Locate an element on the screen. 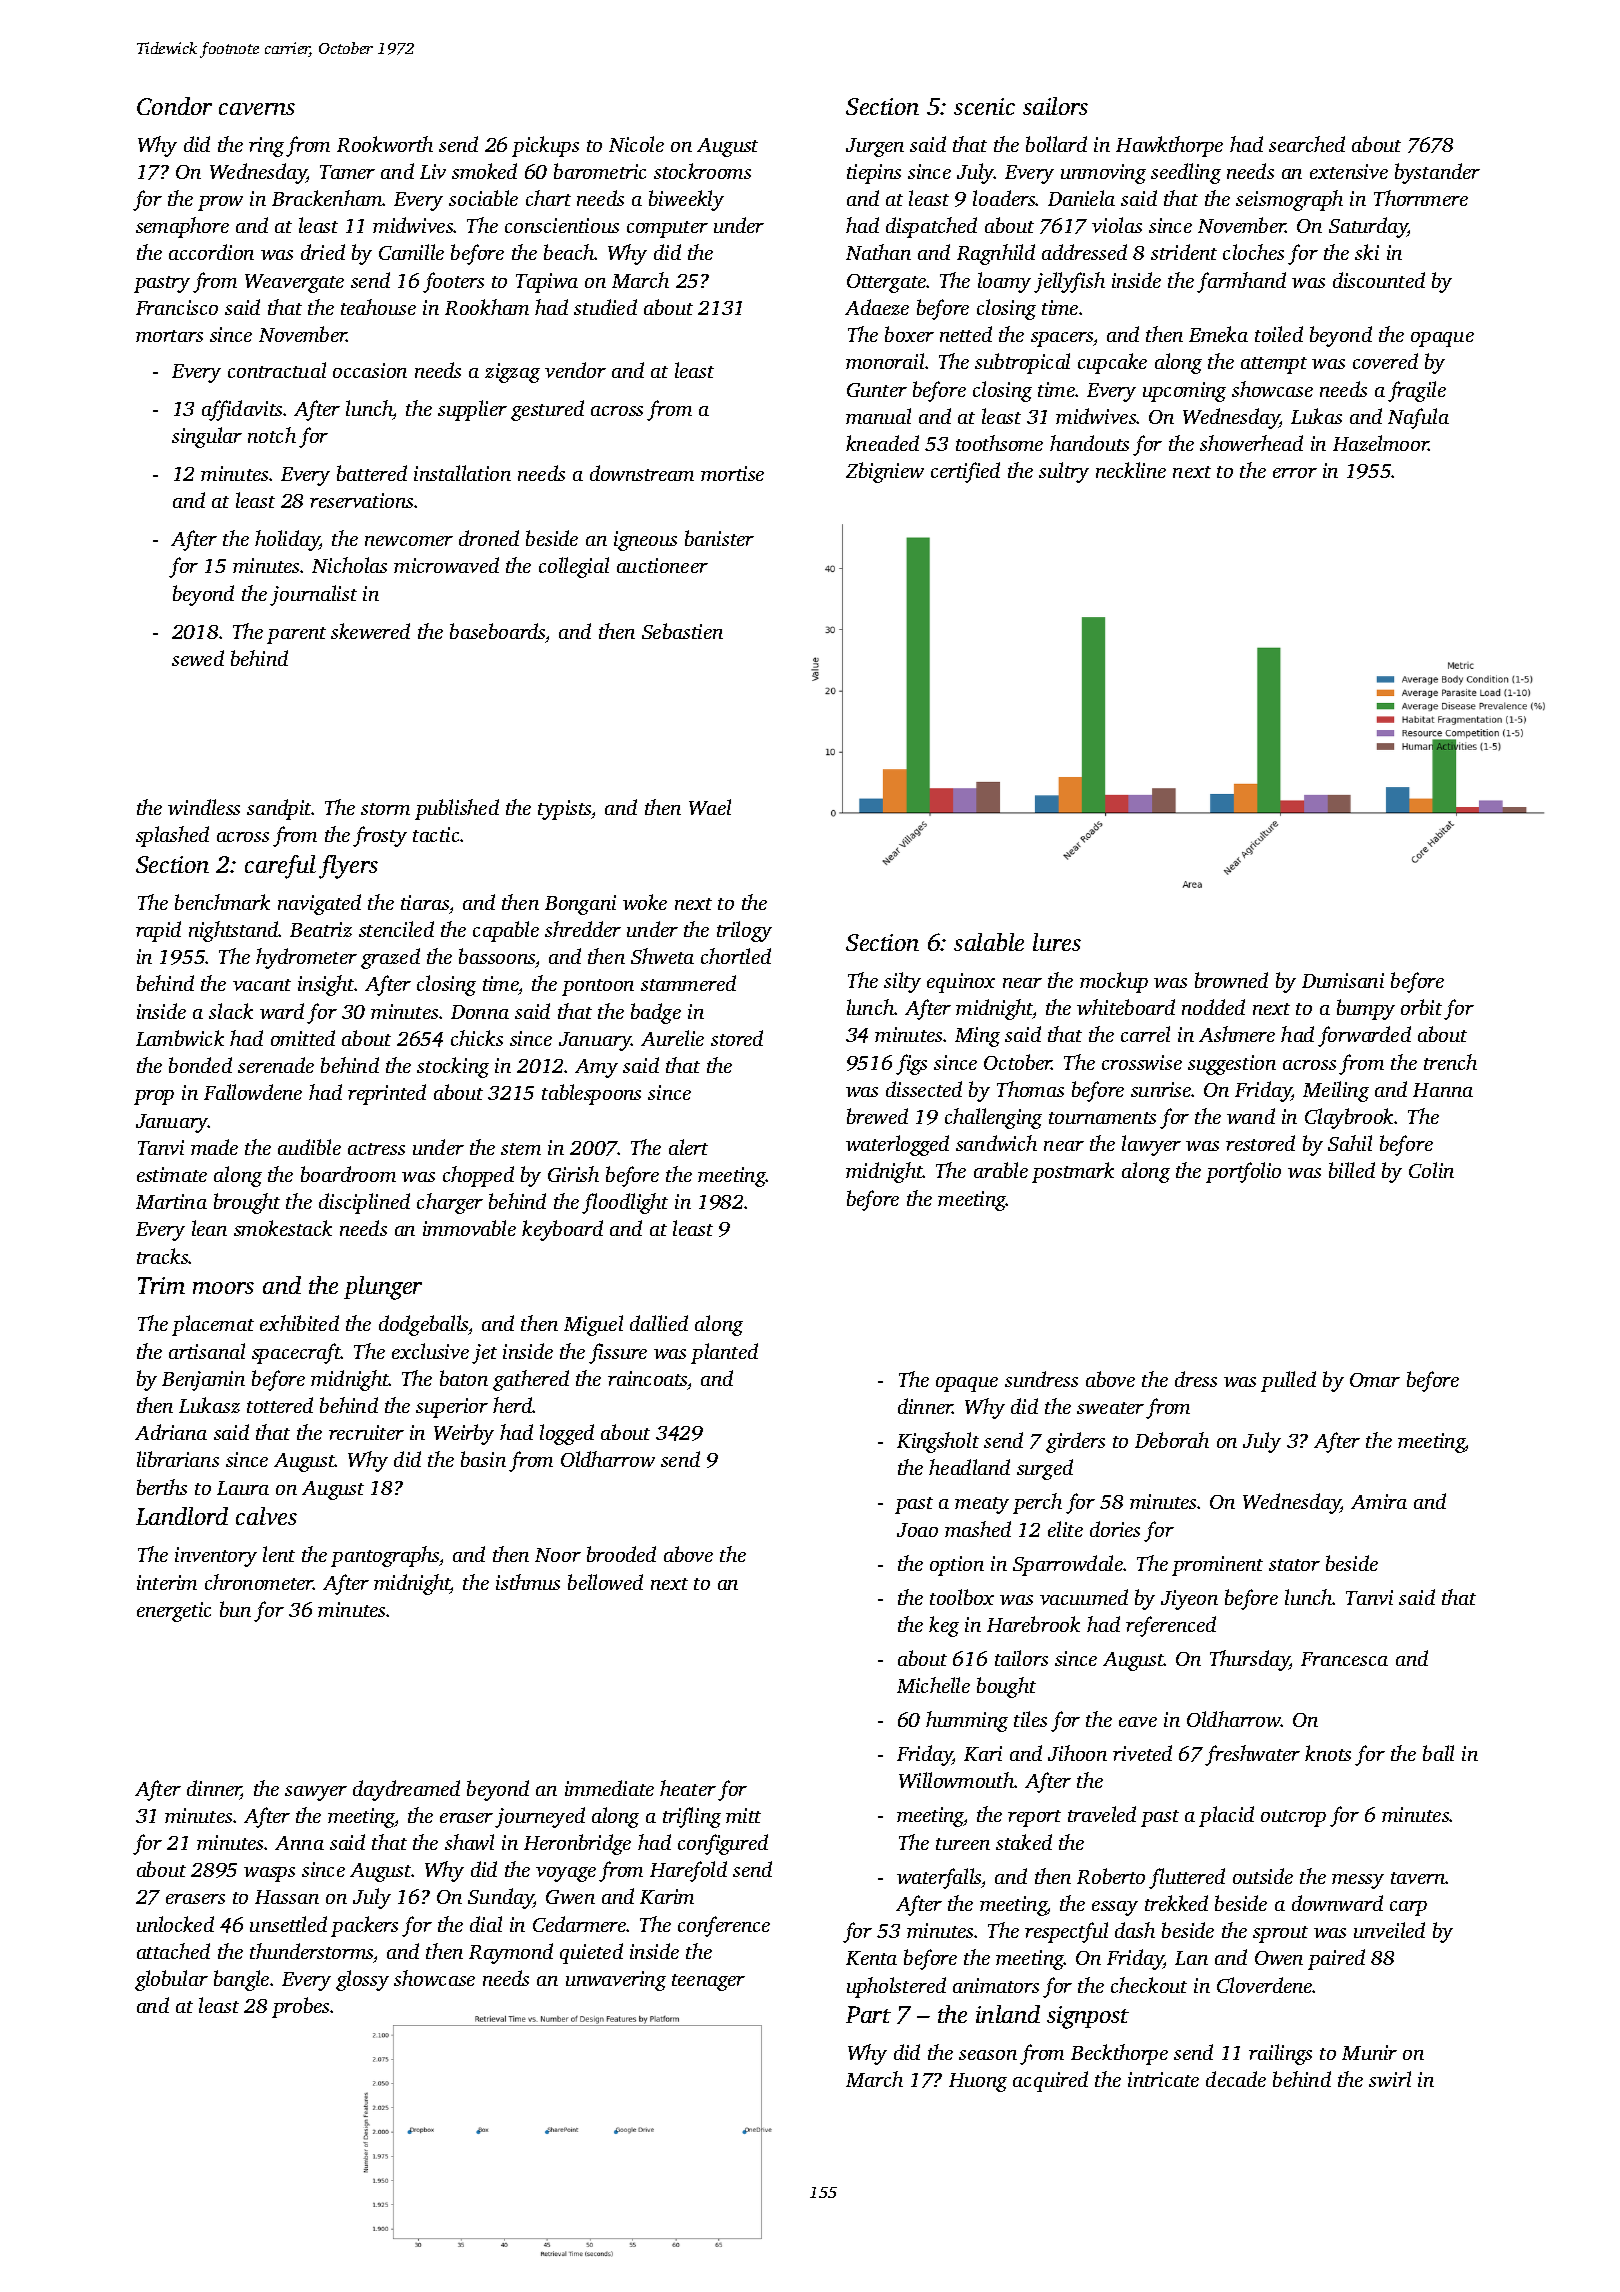 The width and height of the screenshot is (1620, 2292). Sebastien is located at coordinates (682, 631).
